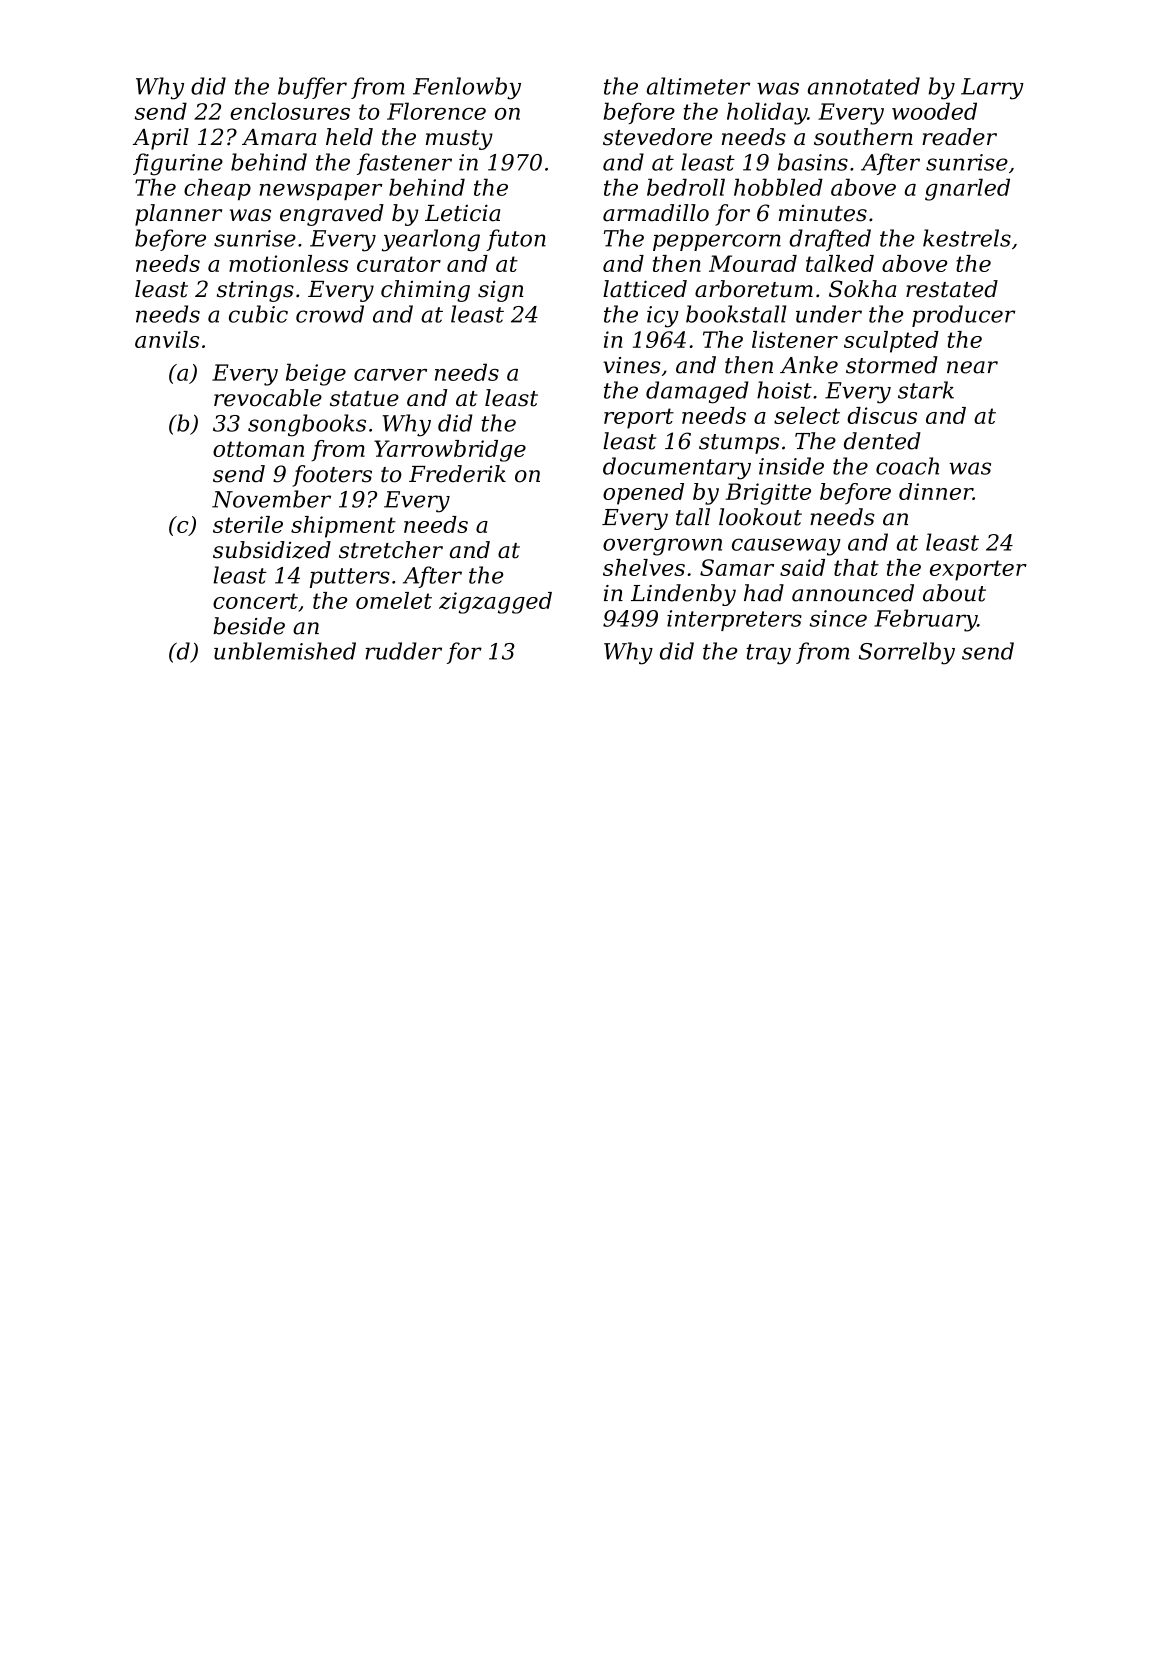  What do you see at coordinates (457, 474) in the screenshot?
I see `Frederik` at bounding box center [457, 474].
